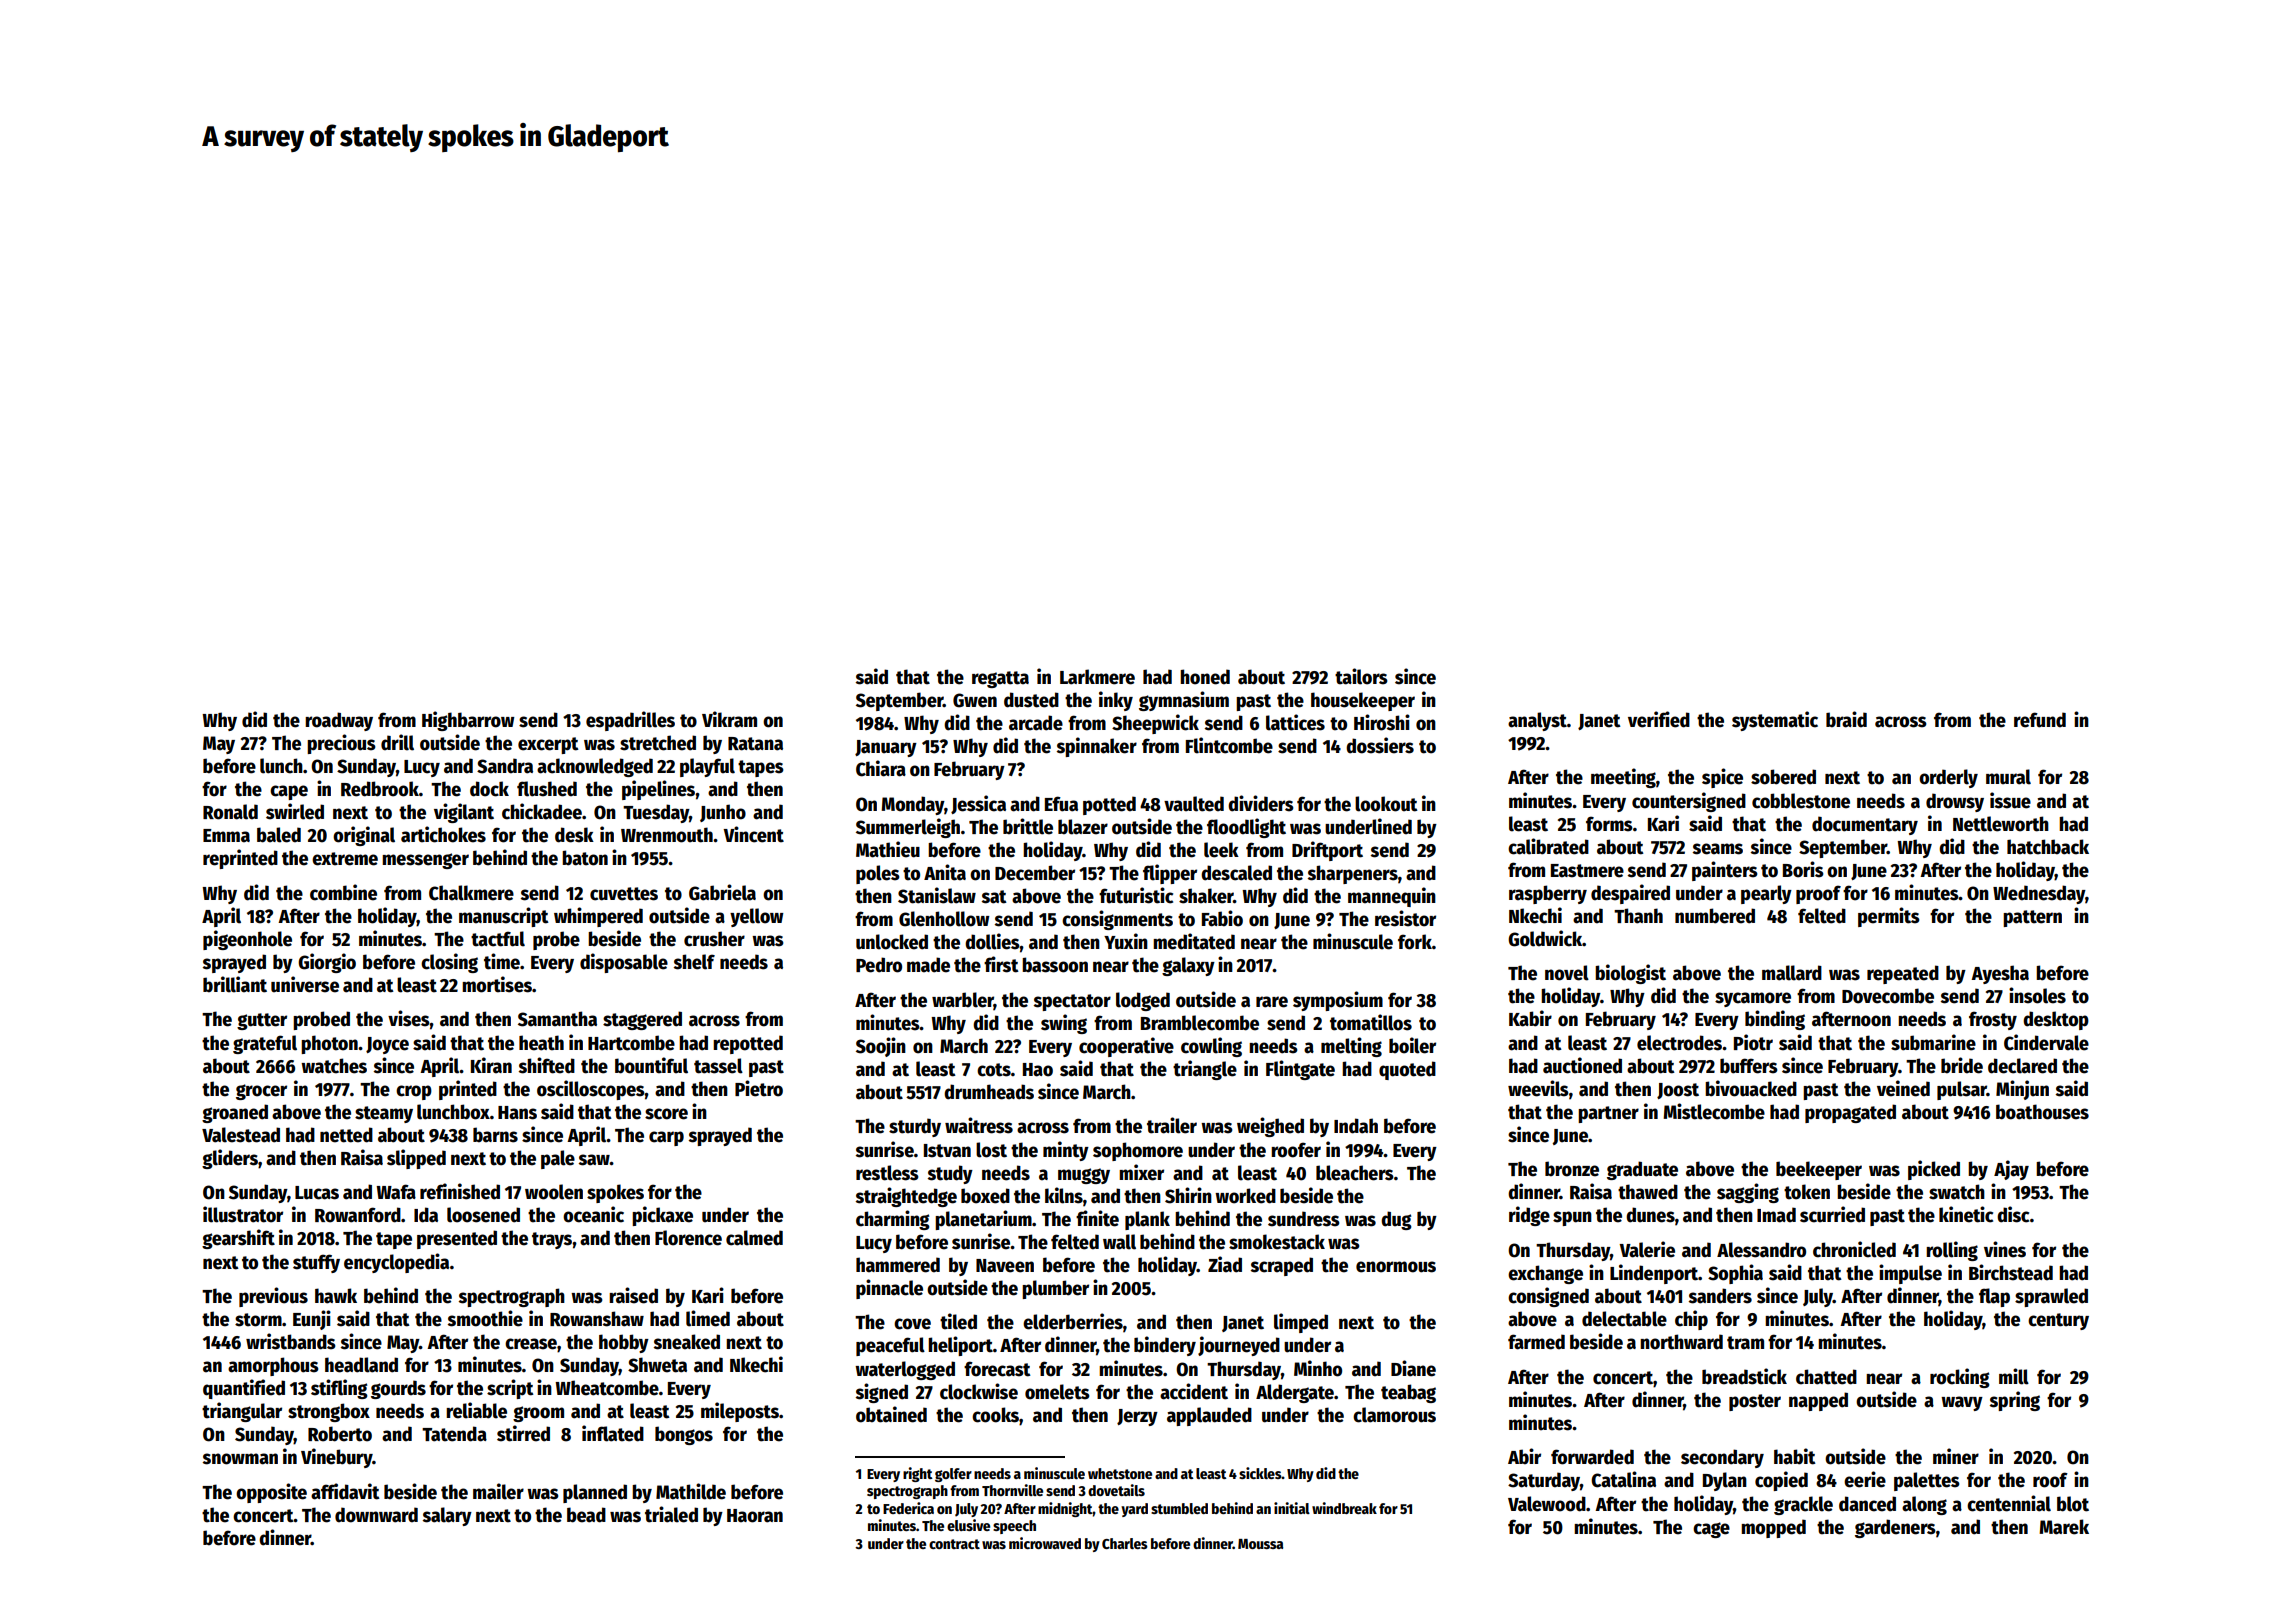  Describe the element at coordinates (1222, 918) in the document. I see `Fabio` at that location.
